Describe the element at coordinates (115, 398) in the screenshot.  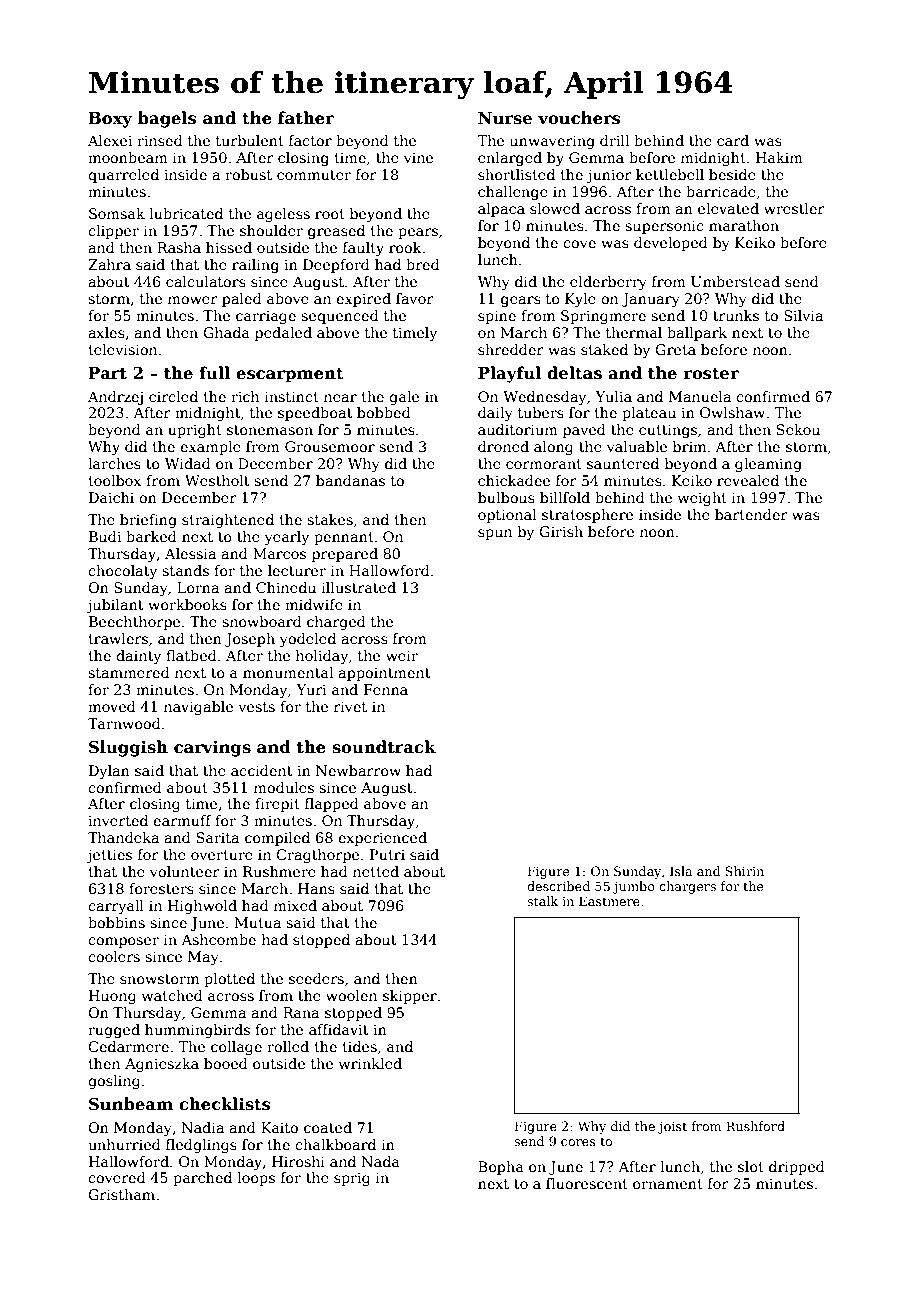
I see `Andrzej` at that location.
